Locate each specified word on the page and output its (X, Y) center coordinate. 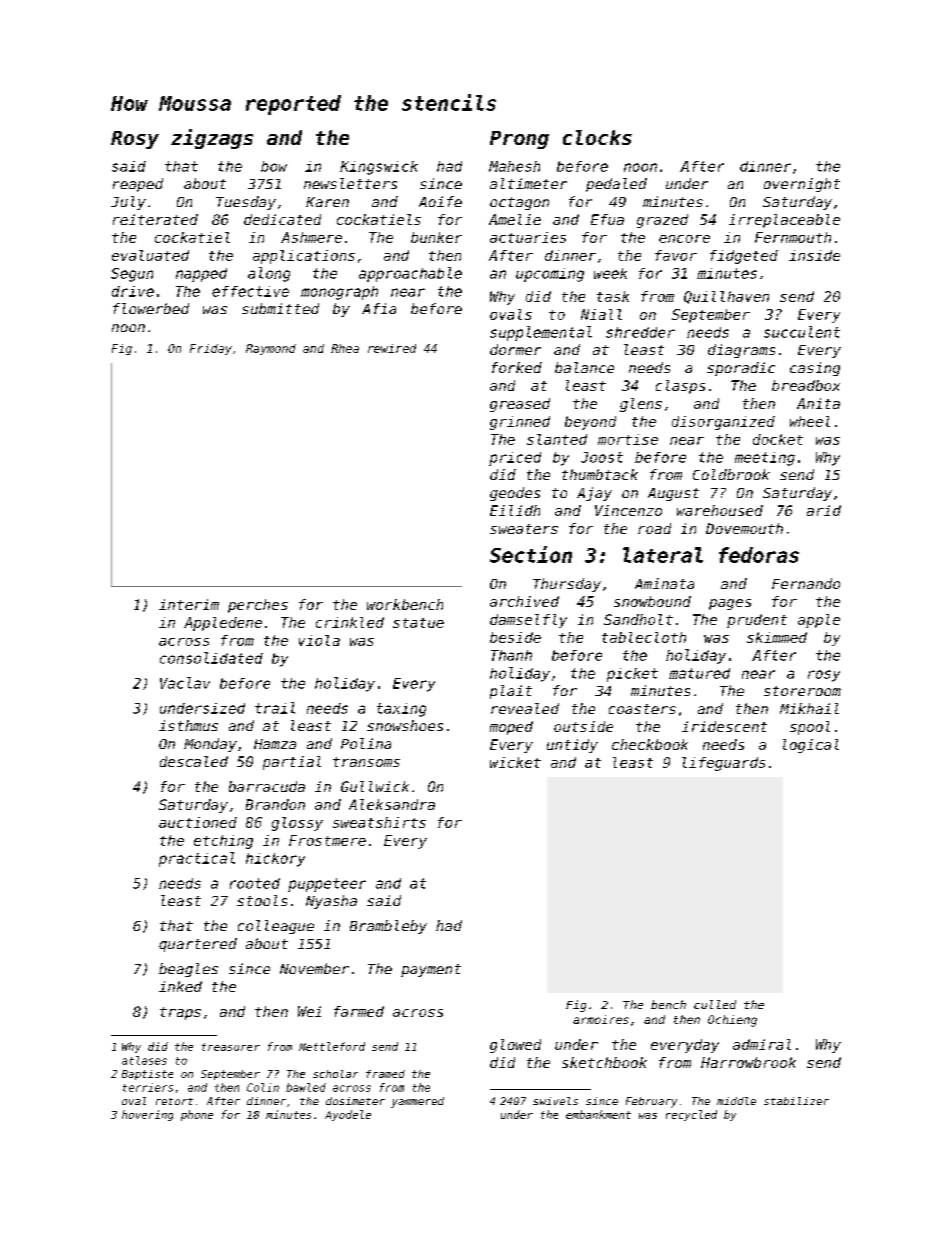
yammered (417, 1102)
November (314, 968)
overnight (802, 185)
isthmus (188, 725)
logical (811, 746)
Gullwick (375, 786)
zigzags (212, 139)
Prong (519, 140)
